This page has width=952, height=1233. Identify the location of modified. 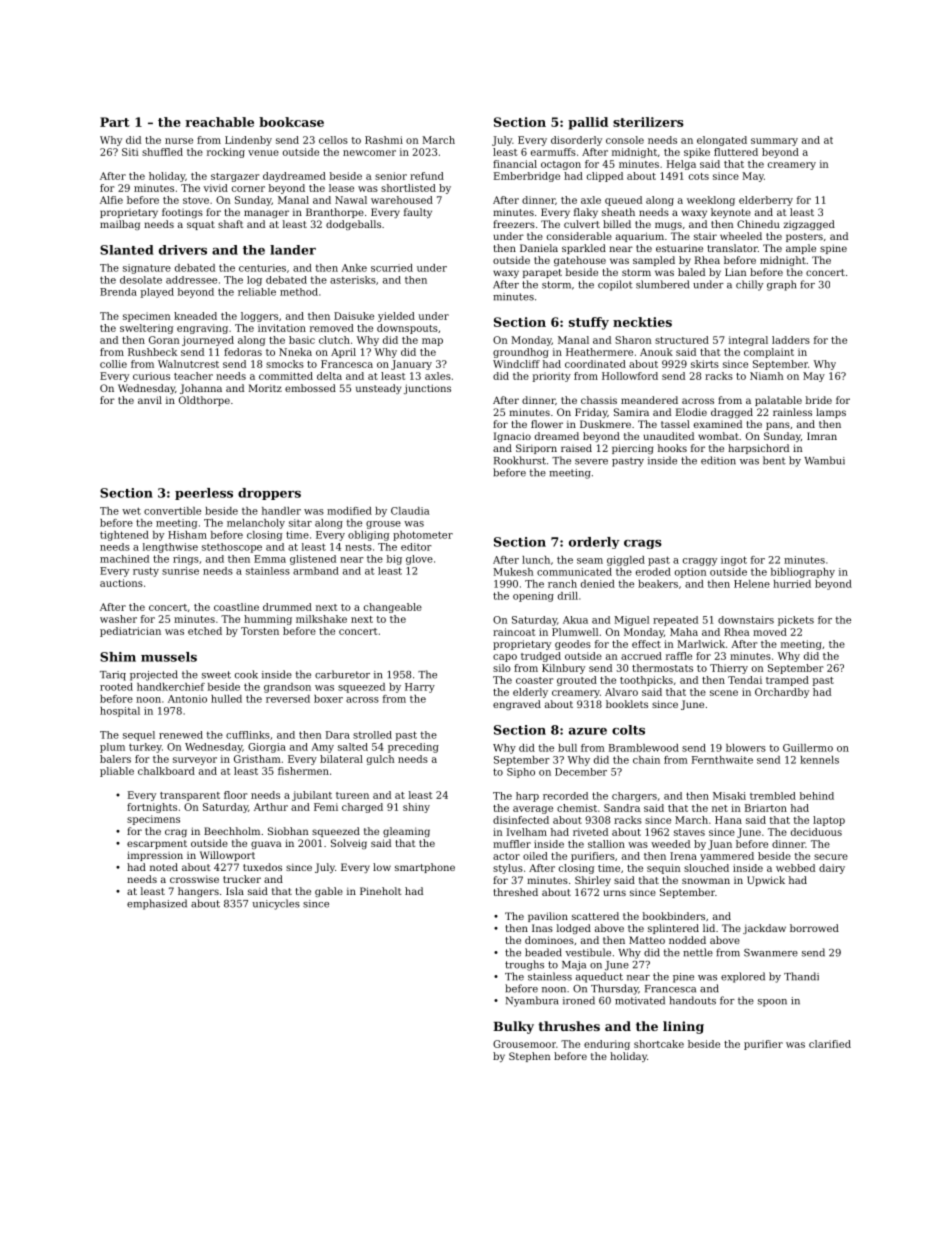
(349, 511).
